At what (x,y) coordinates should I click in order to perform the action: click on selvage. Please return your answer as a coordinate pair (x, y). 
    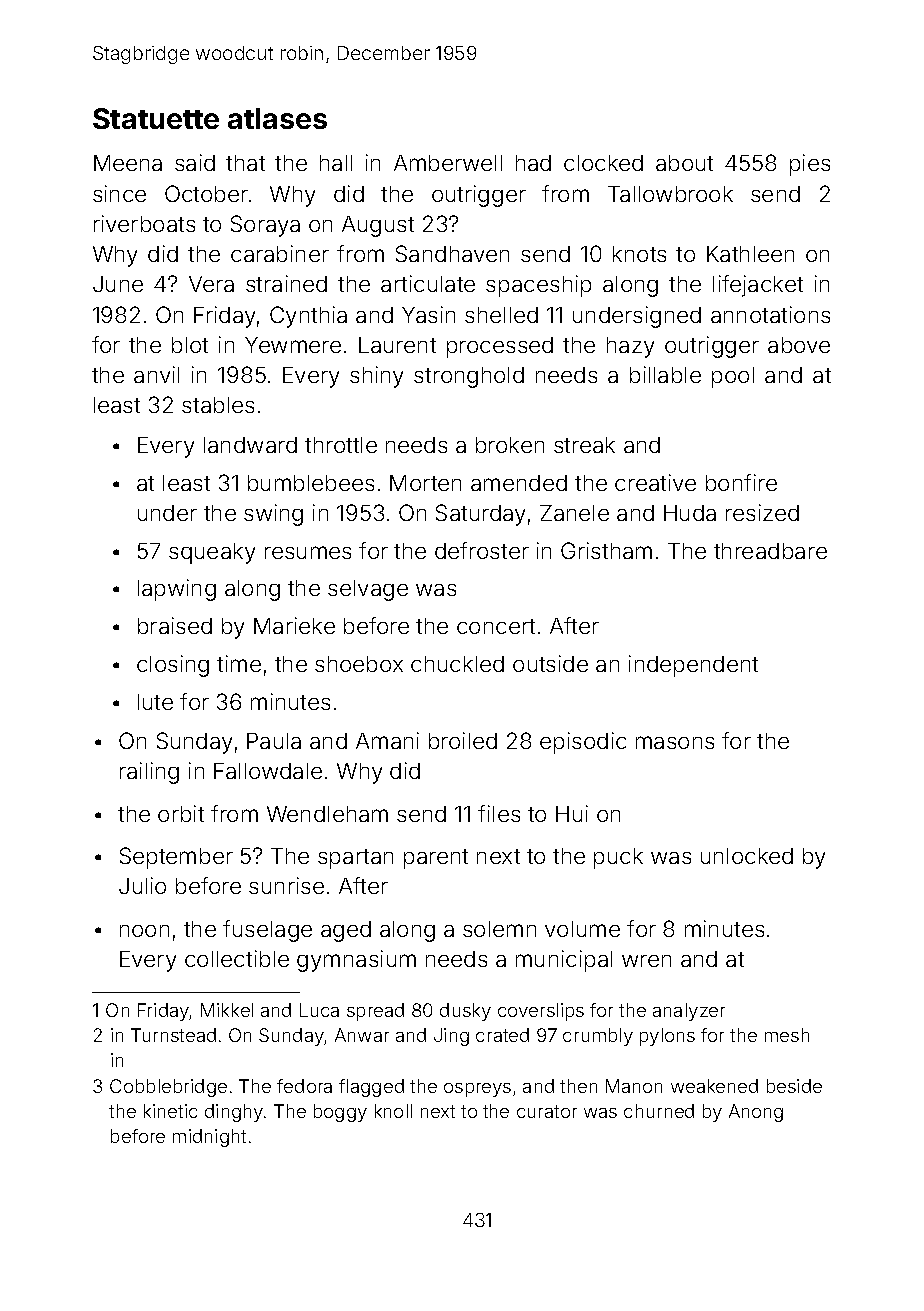
    Looking at the image, I should click on (368, 590).
